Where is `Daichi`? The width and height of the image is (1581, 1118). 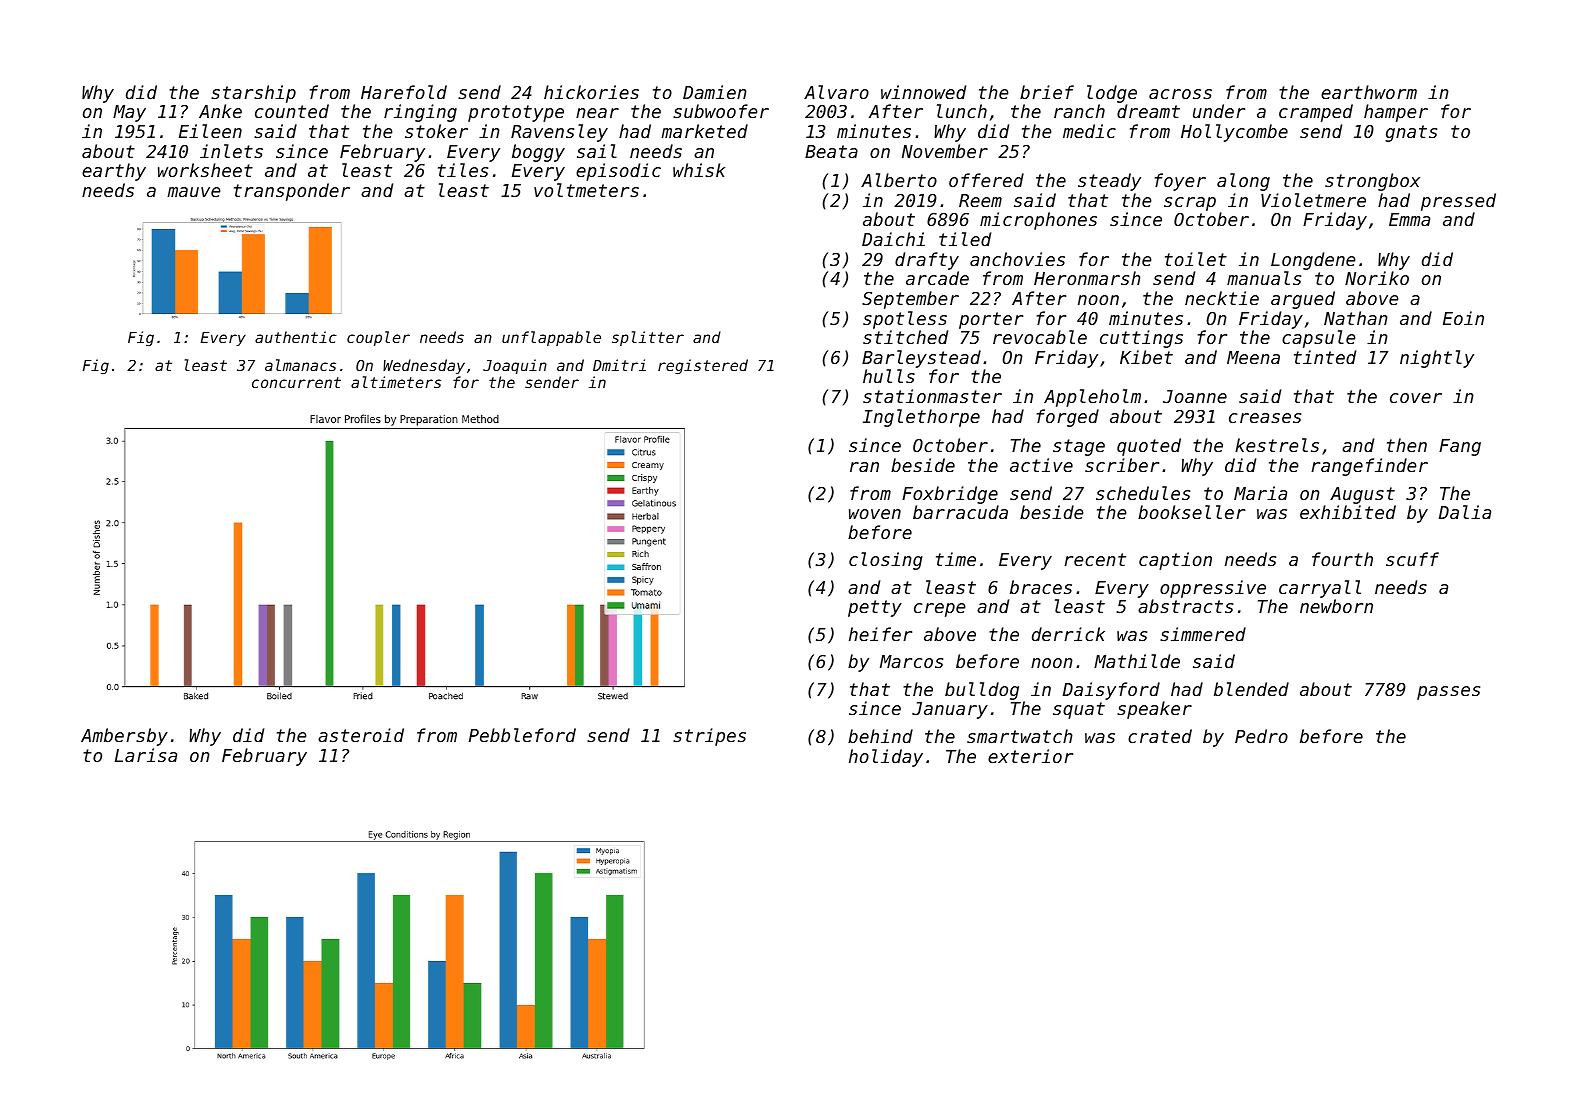
Daichi is located at coordinates (893, 239).
